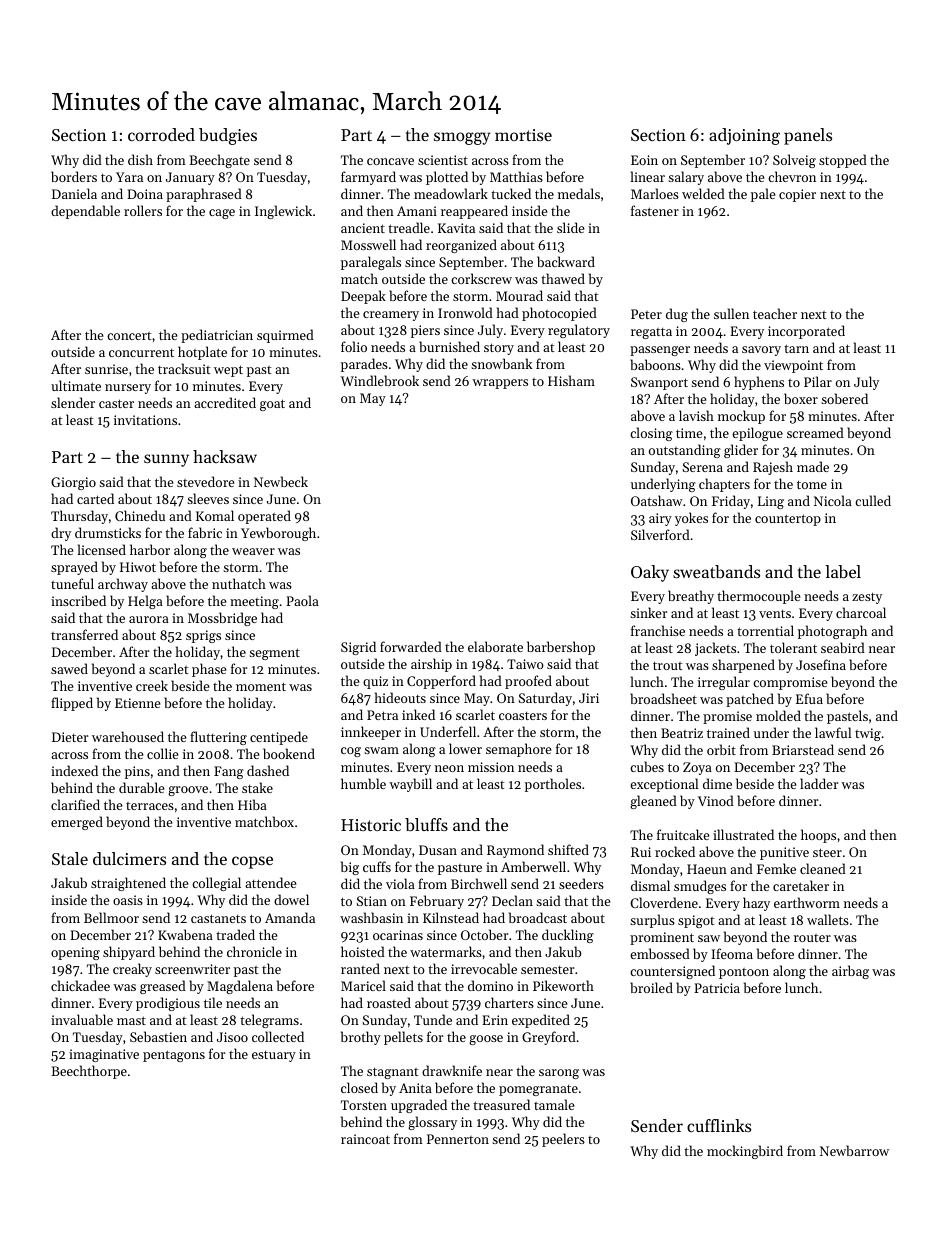 The height and width of the screenshot is (1233, 952). Describe the element at coordinates (495, 646) in the screenshot. I see `elaborate` at that location.
